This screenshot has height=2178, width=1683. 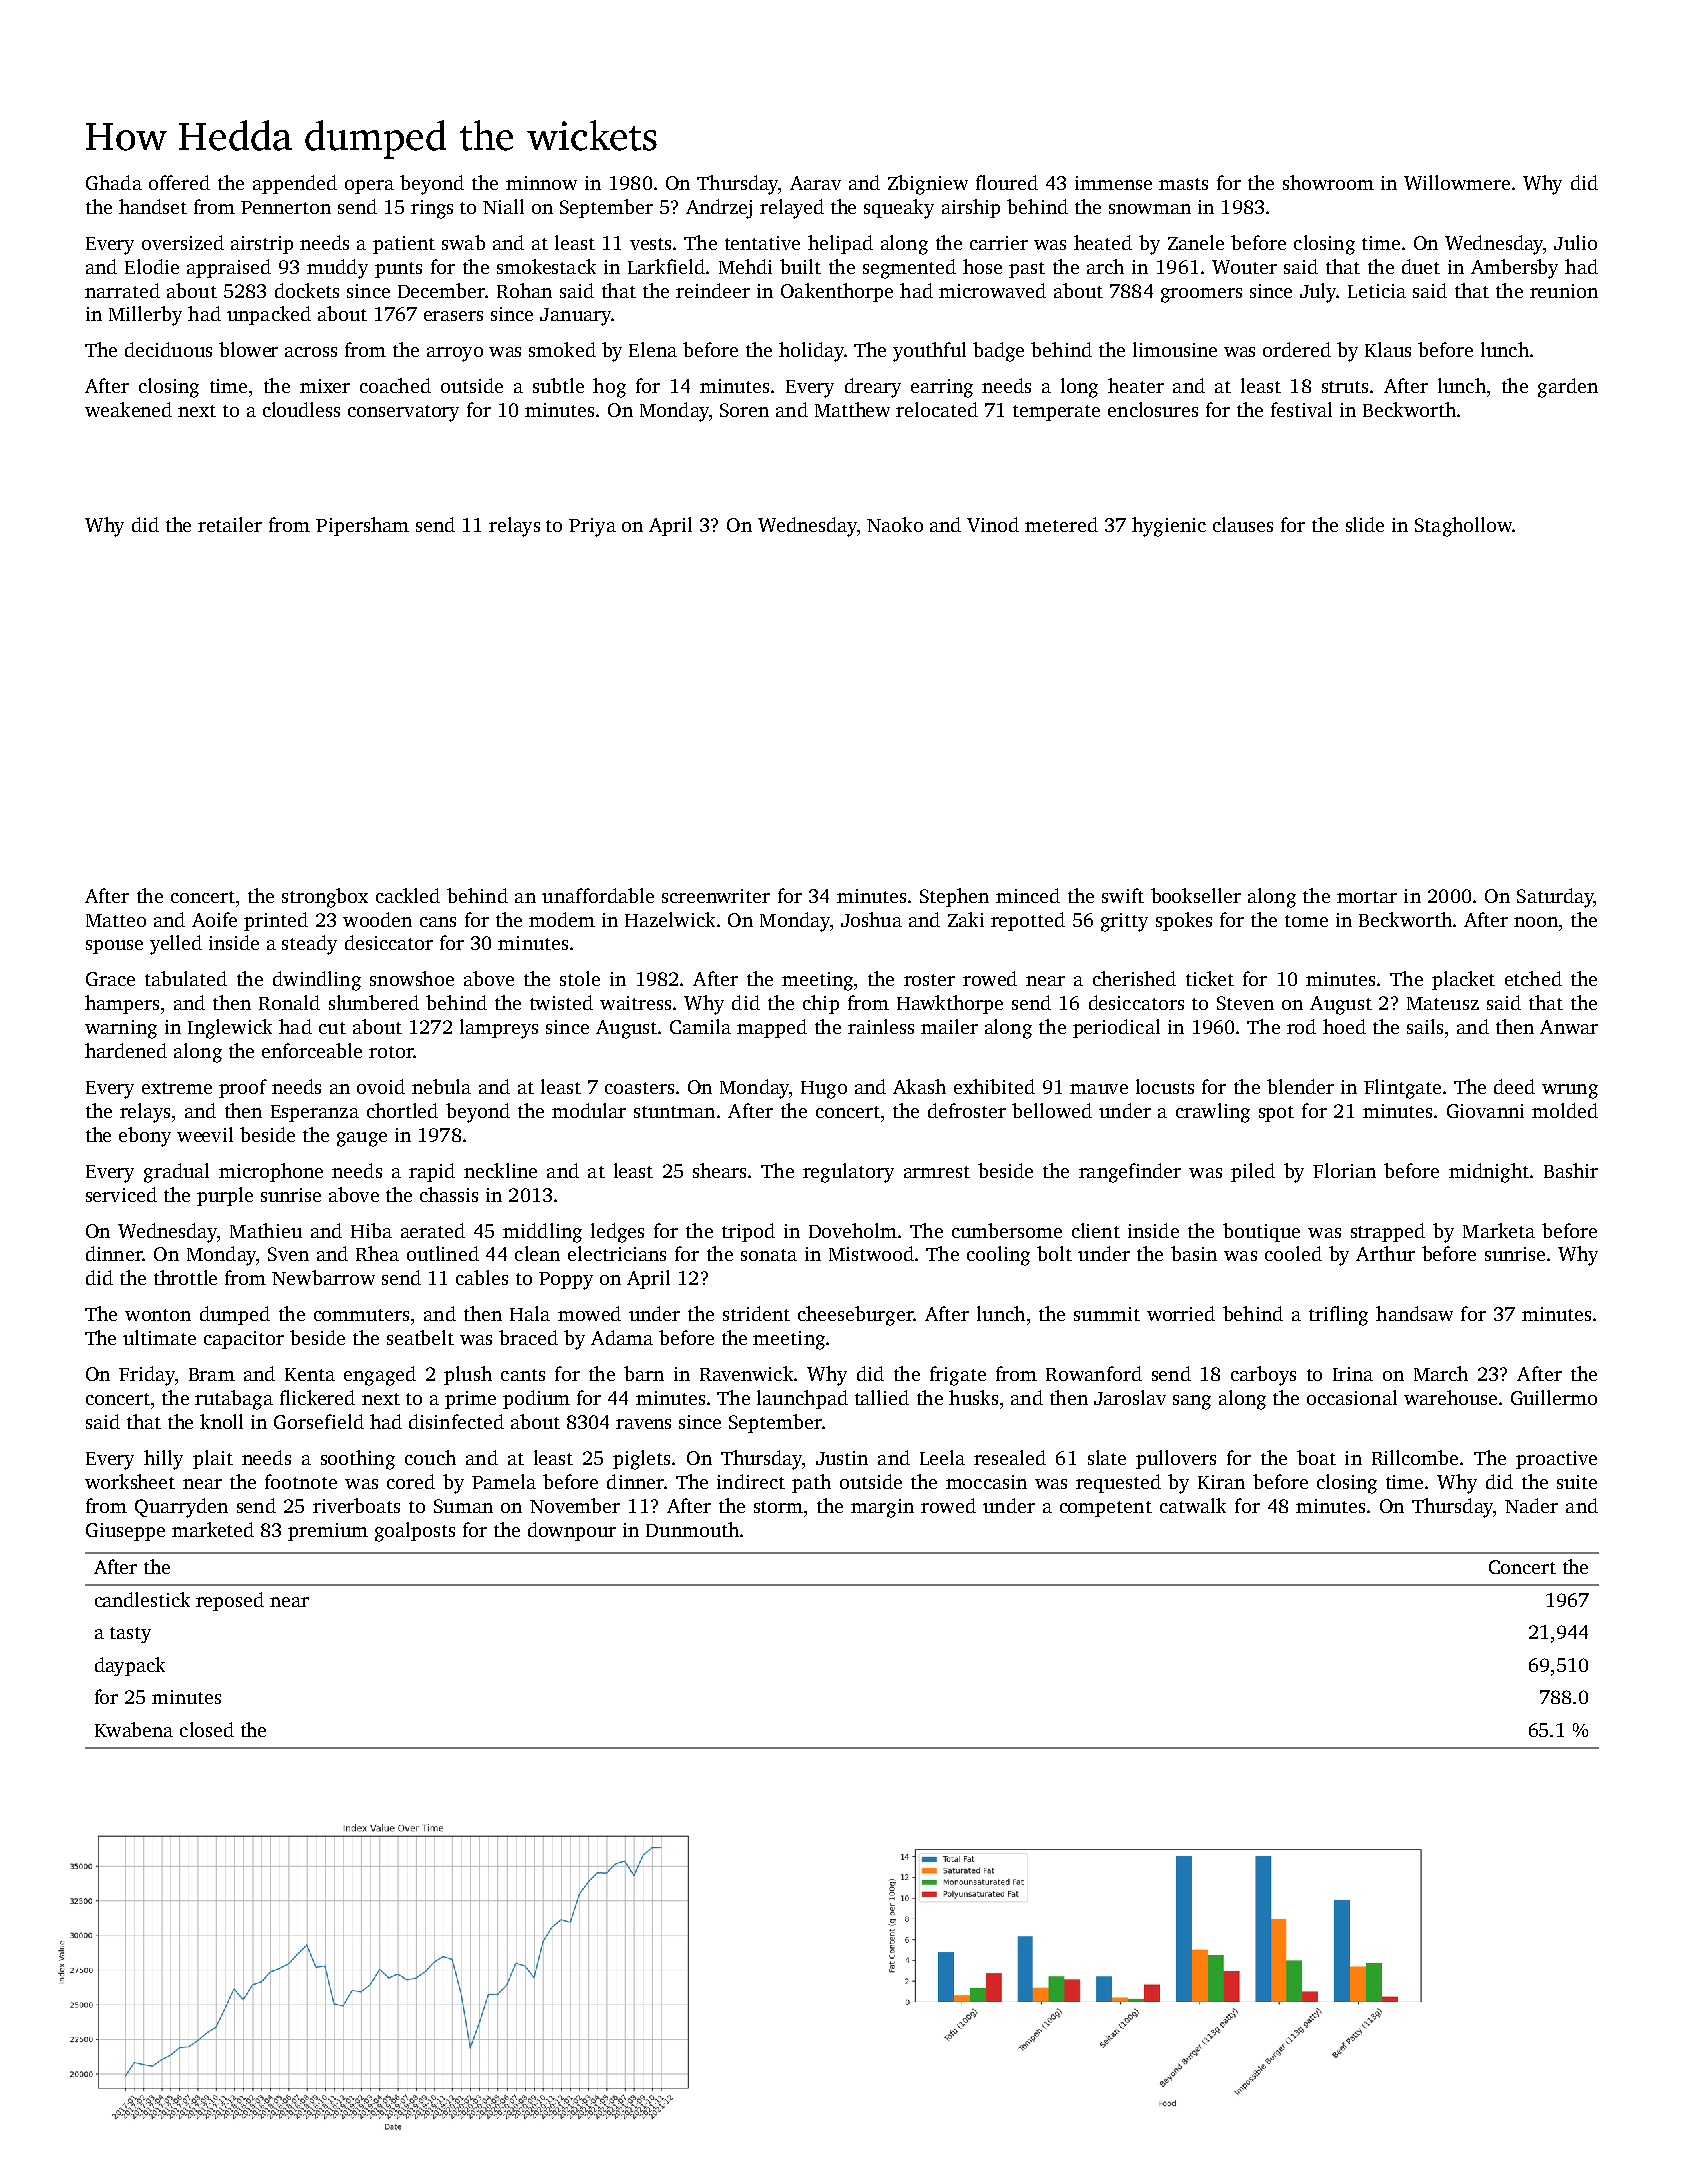 I want to click on Elena, so click(x=653, y=349).
